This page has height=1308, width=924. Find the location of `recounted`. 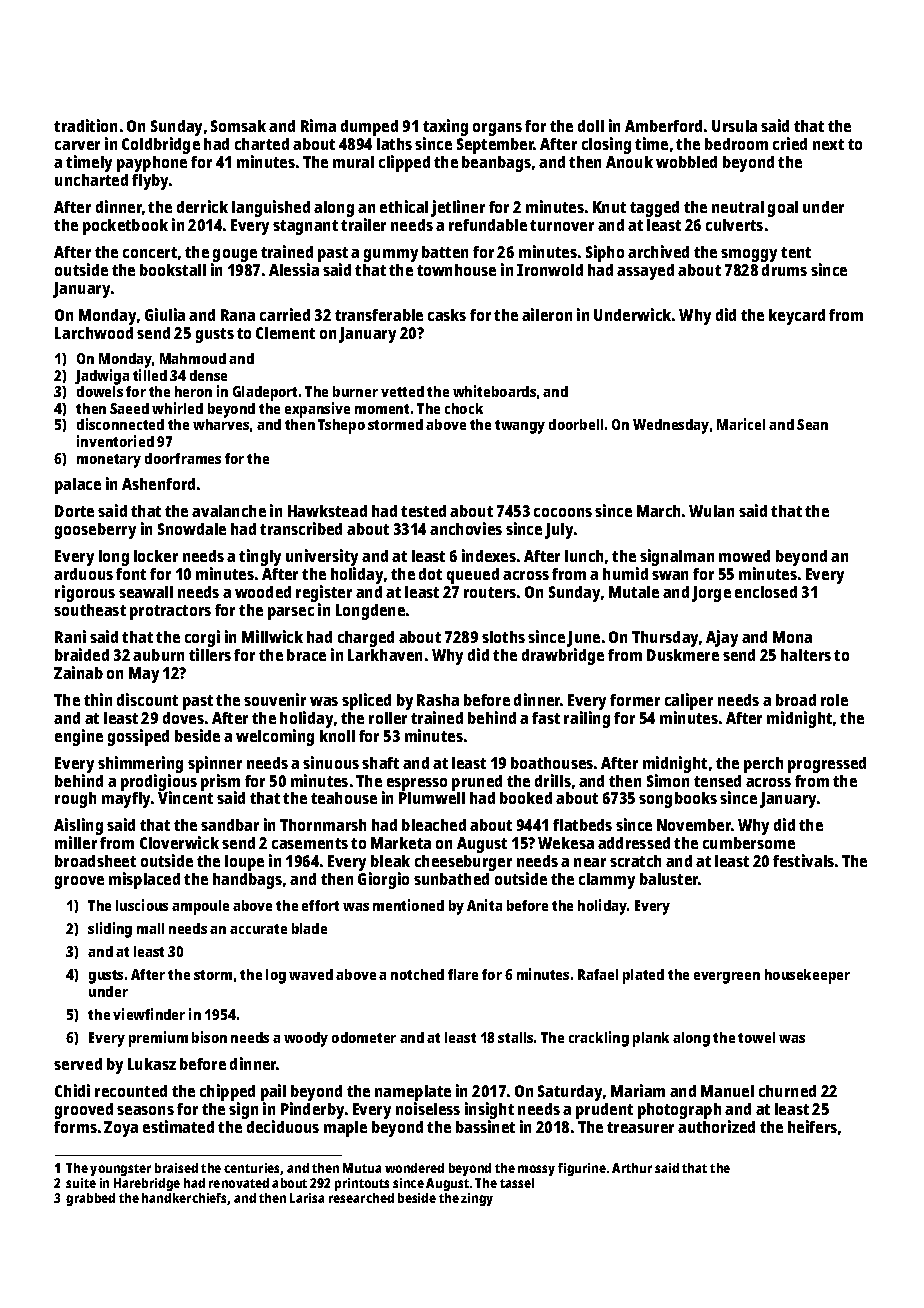

recounted is located at coordinates (131, 1091).
